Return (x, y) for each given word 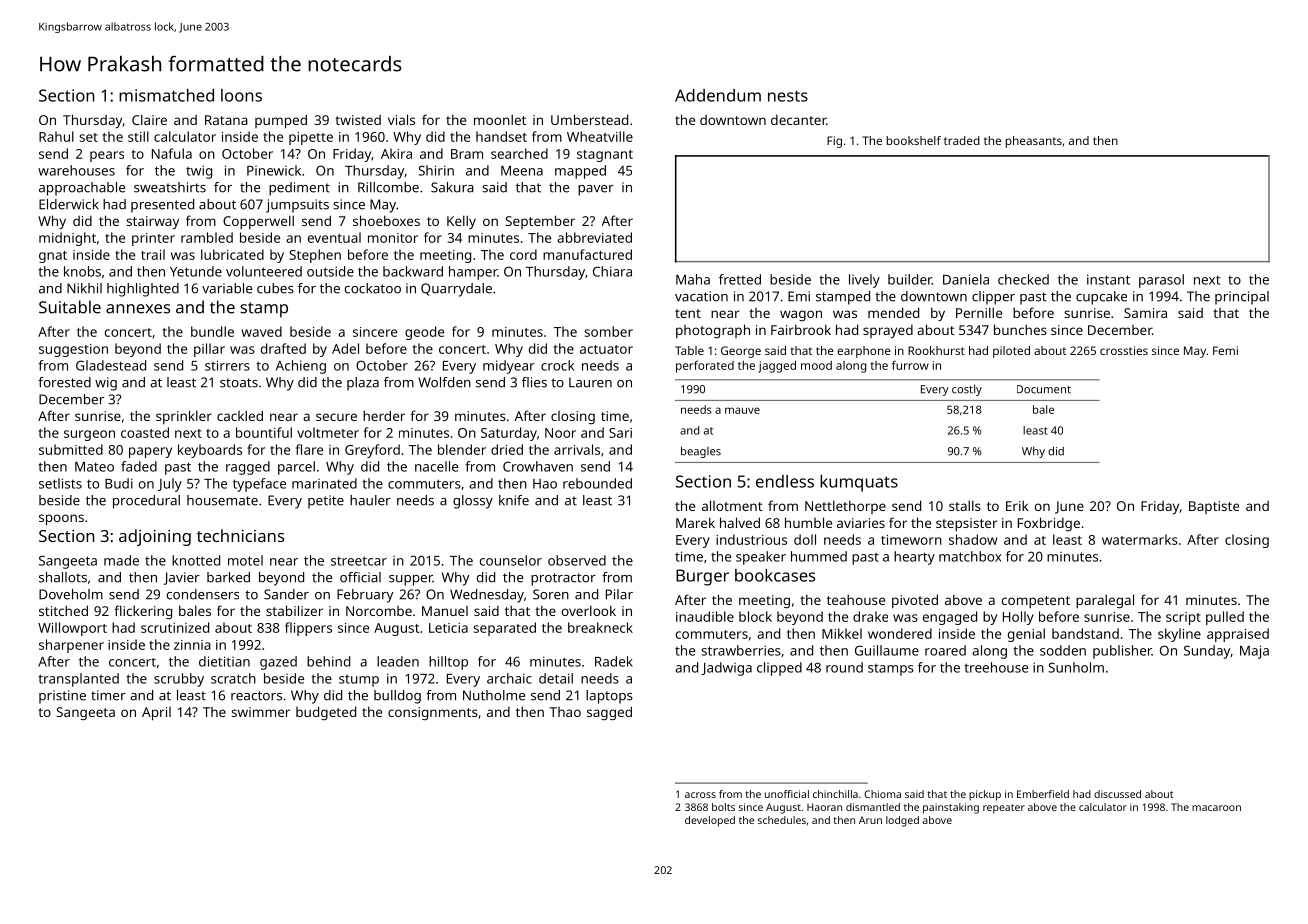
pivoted (915, 601)
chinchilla (835, 794)
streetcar (359, 561)
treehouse (996, 667)
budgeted (326, 713)
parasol (1161, 281)
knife (514, 500)
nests (788, 96)
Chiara (612, 271)
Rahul (56, 136)
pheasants (1033, 142)
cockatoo (373, 288)
